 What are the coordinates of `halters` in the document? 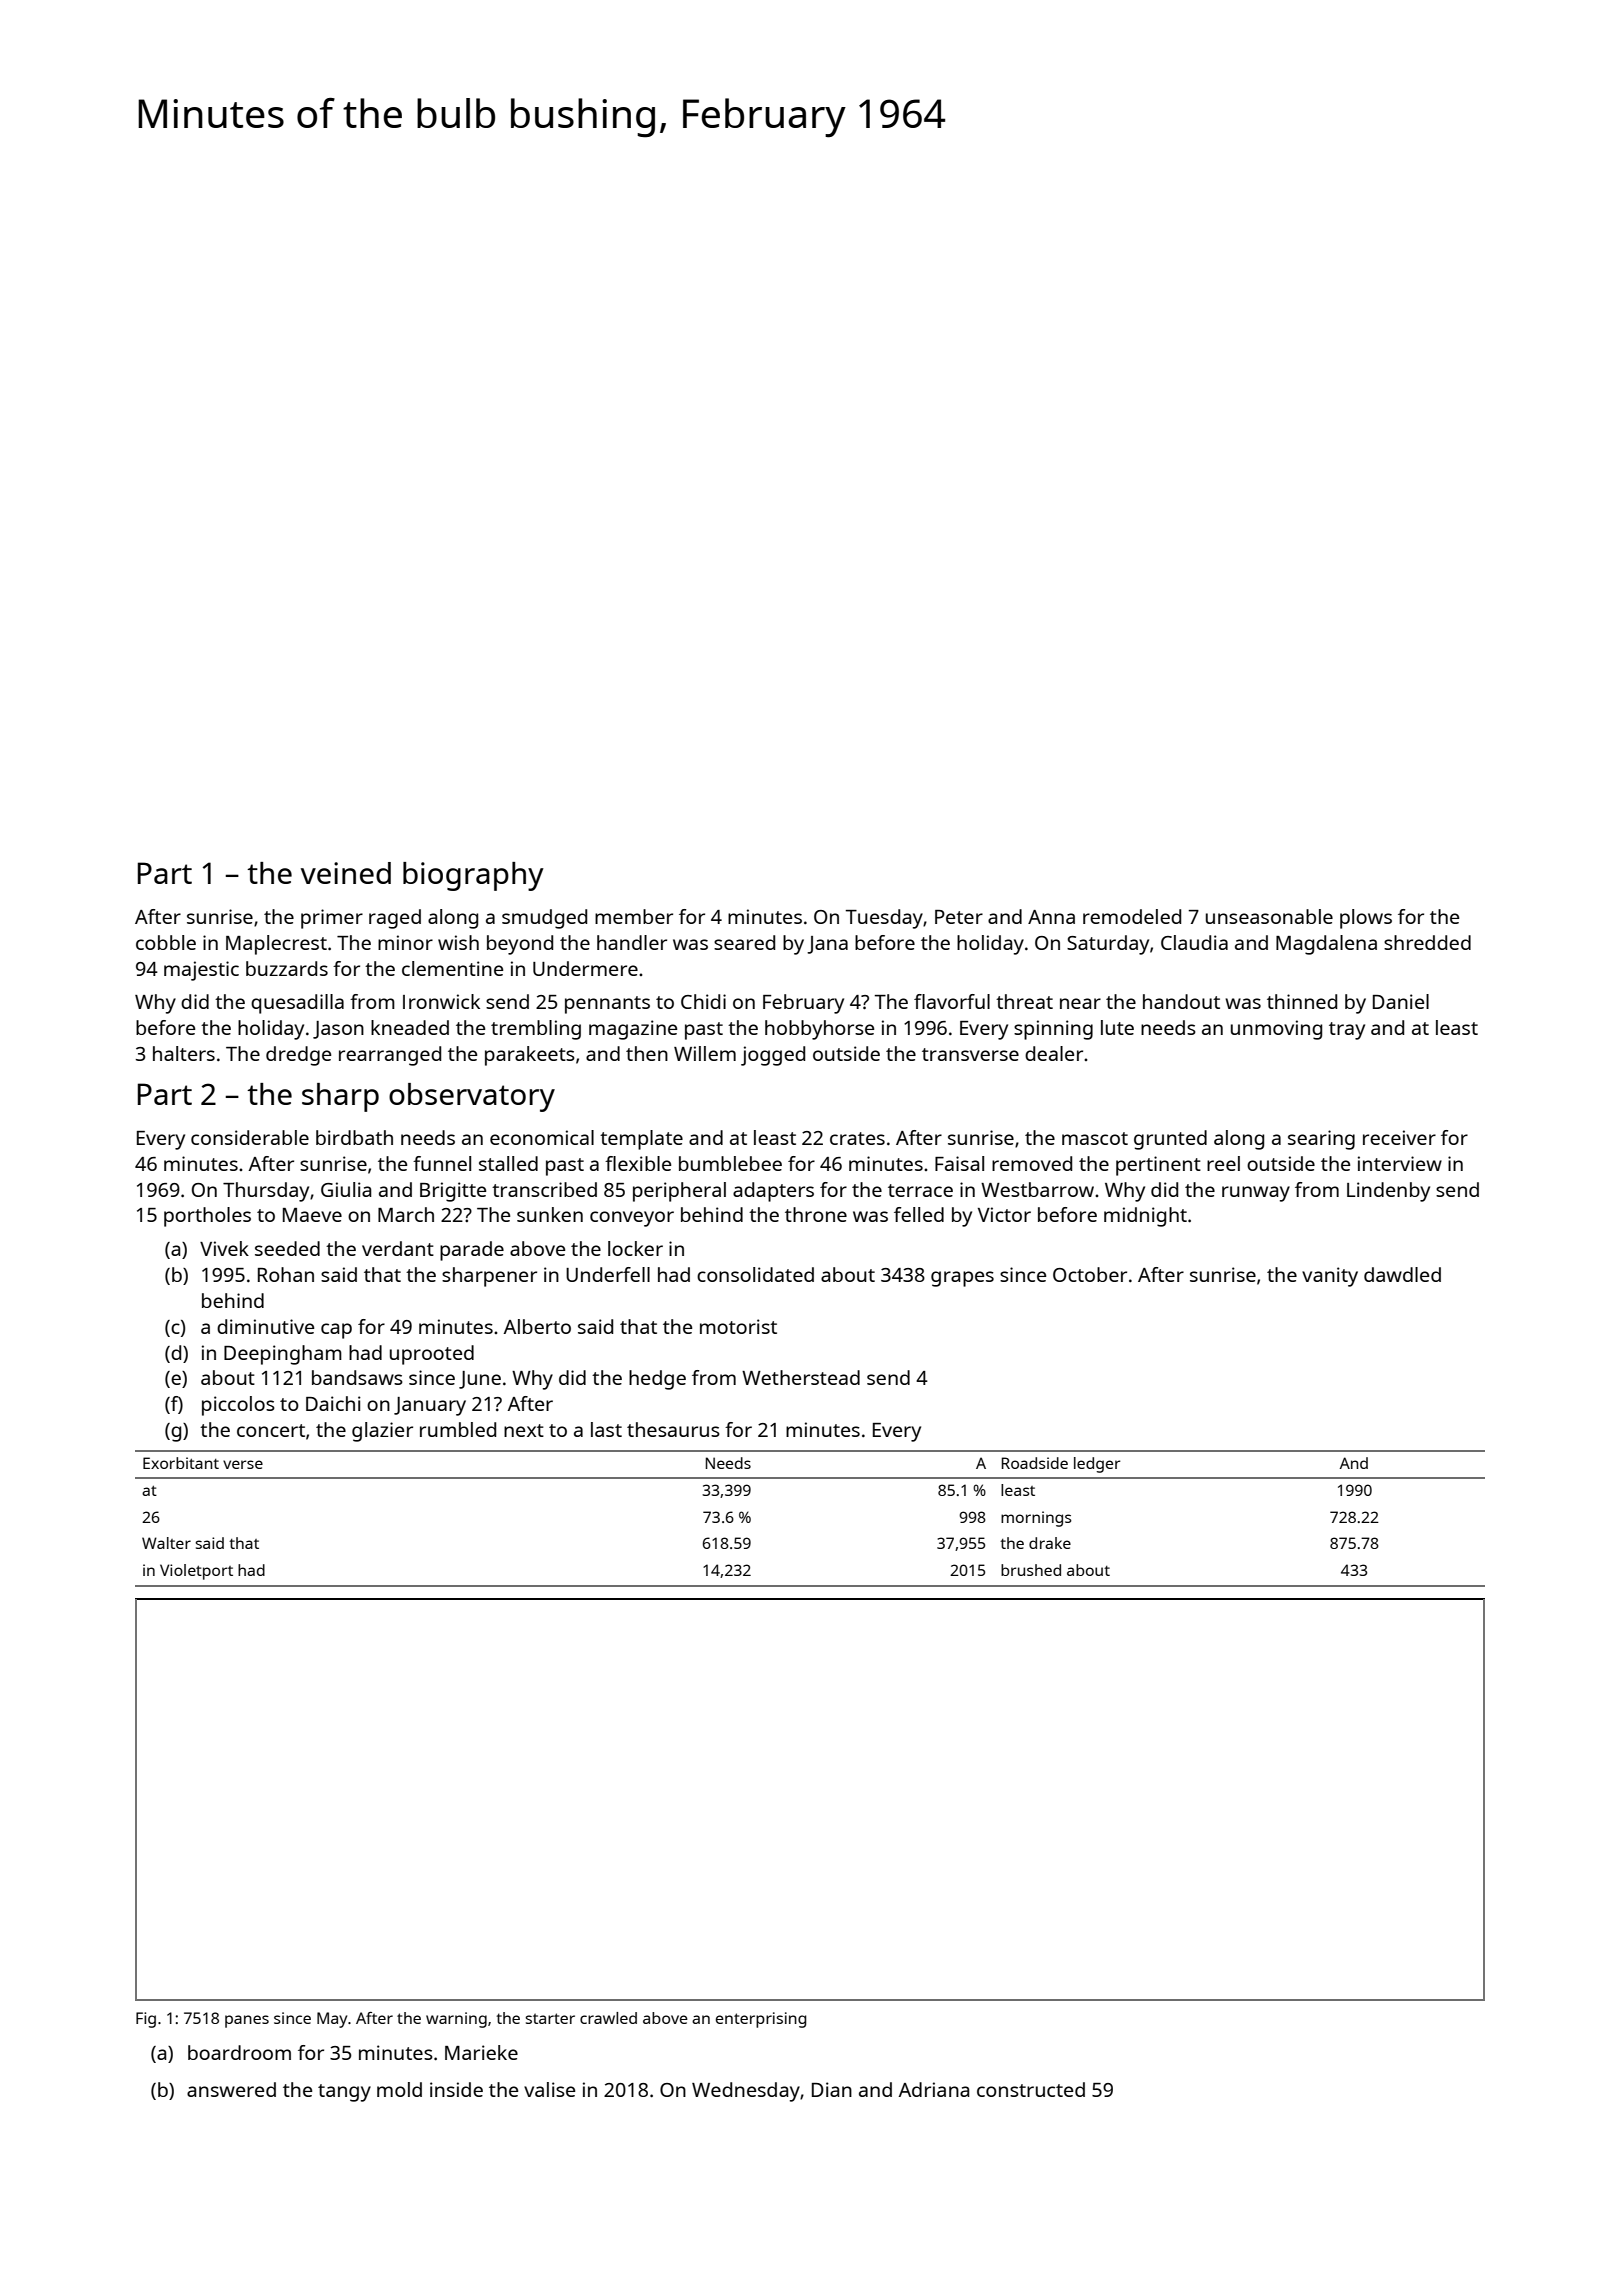 It's located at (184, 1053).
